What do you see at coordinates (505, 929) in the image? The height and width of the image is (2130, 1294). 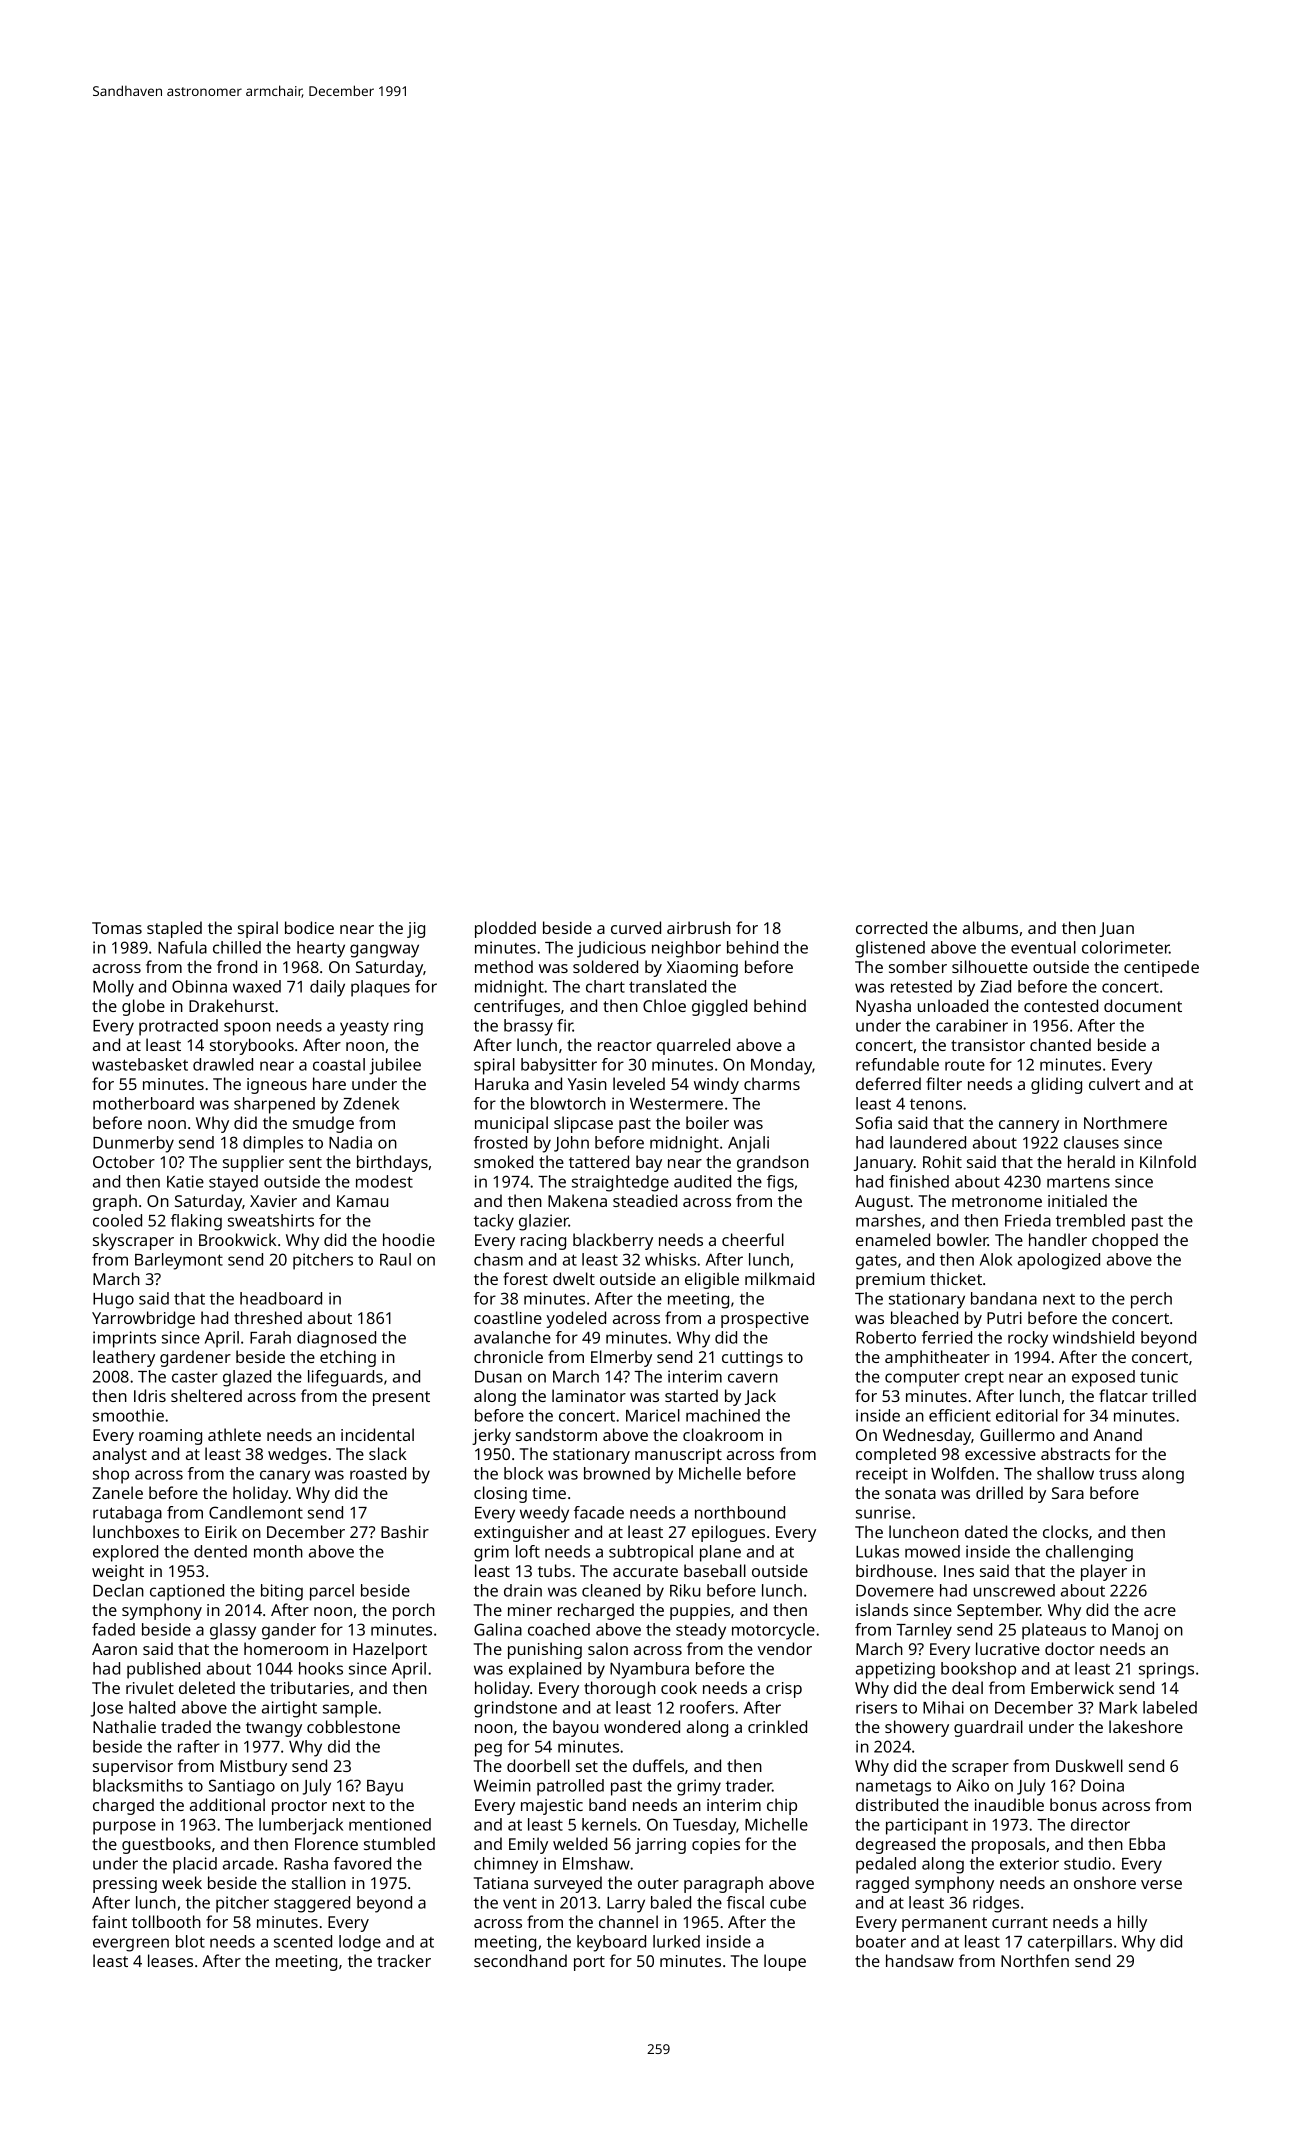 I see `plodded` at bounding box center [505, 929].
